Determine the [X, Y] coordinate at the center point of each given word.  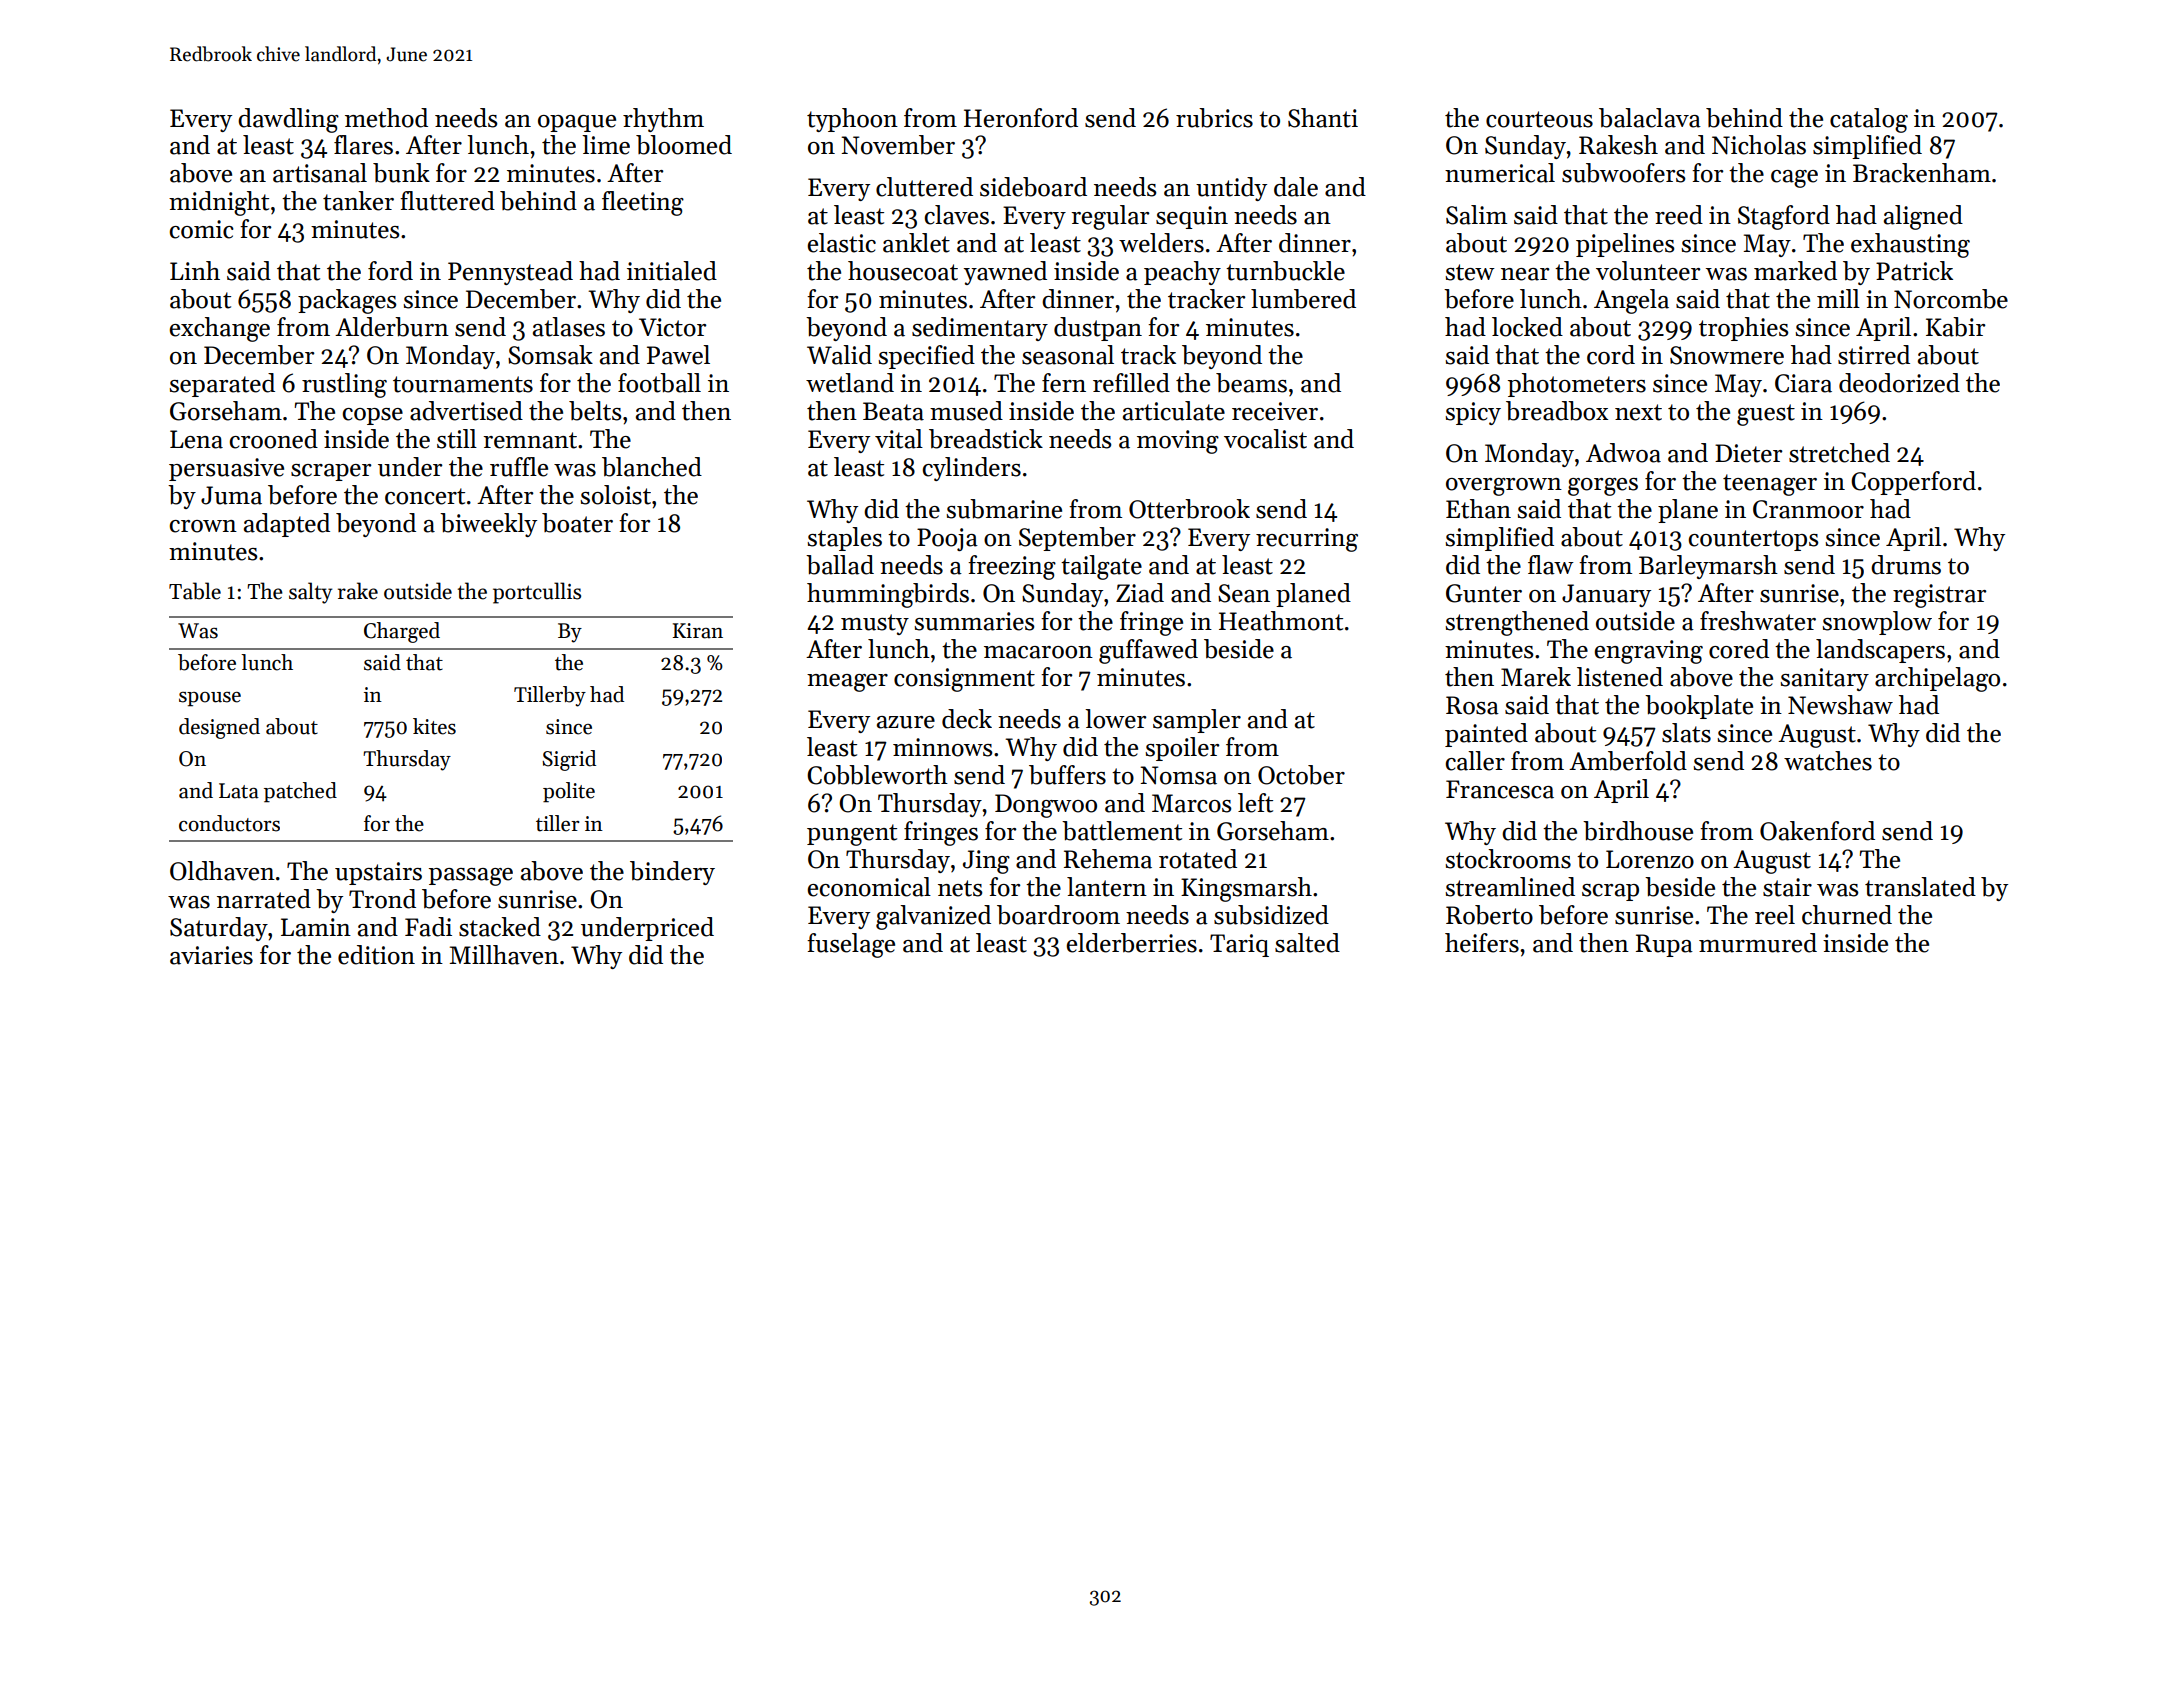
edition [376, 955]
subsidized [1271, 915]
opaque [577, 123]
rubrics [1214, 118]
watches [1828, 761]
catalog [1869, 120]
